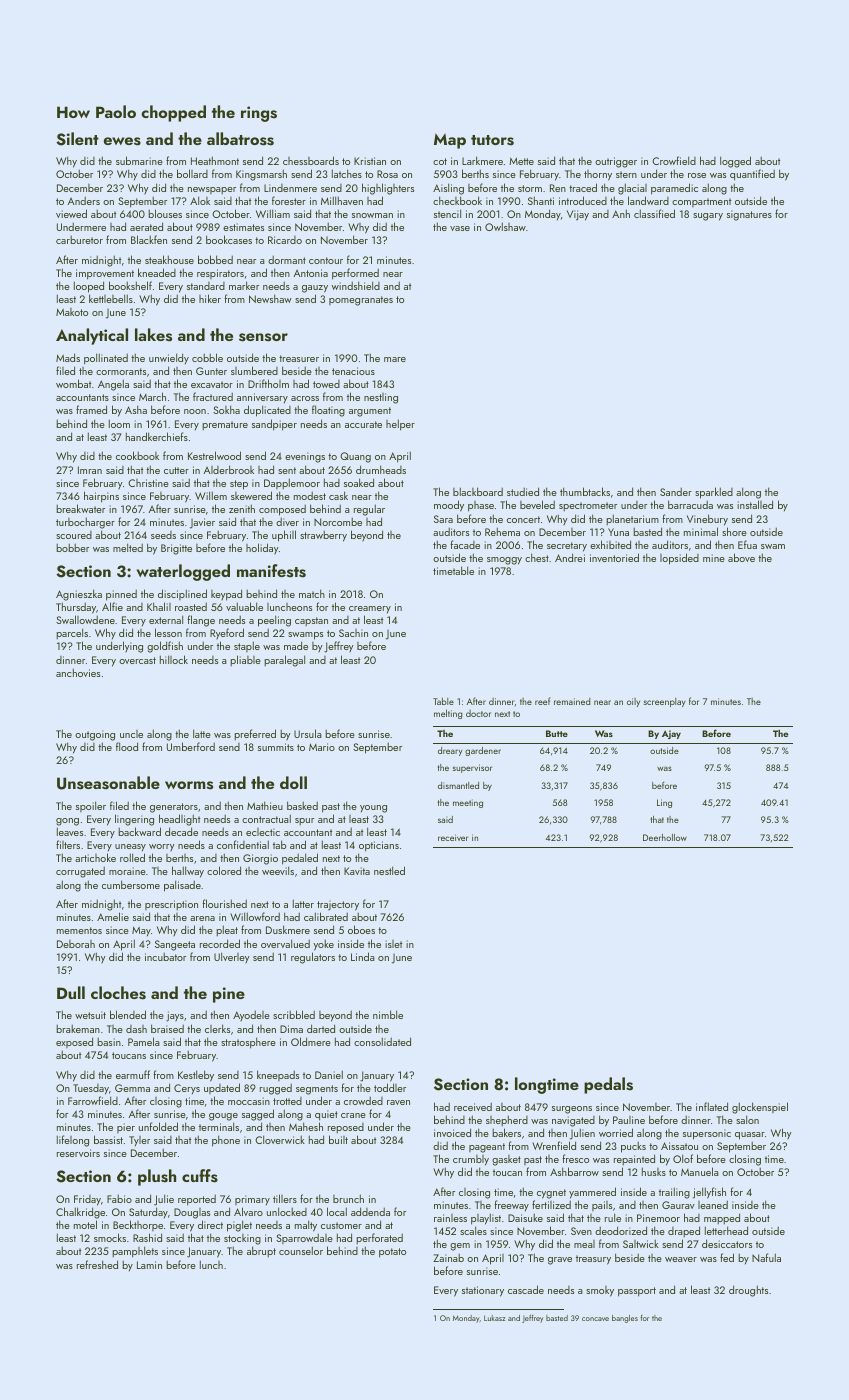  Describe the element at coordinates (616, 162) in the screenshot. I see `outrigger` at that location.
